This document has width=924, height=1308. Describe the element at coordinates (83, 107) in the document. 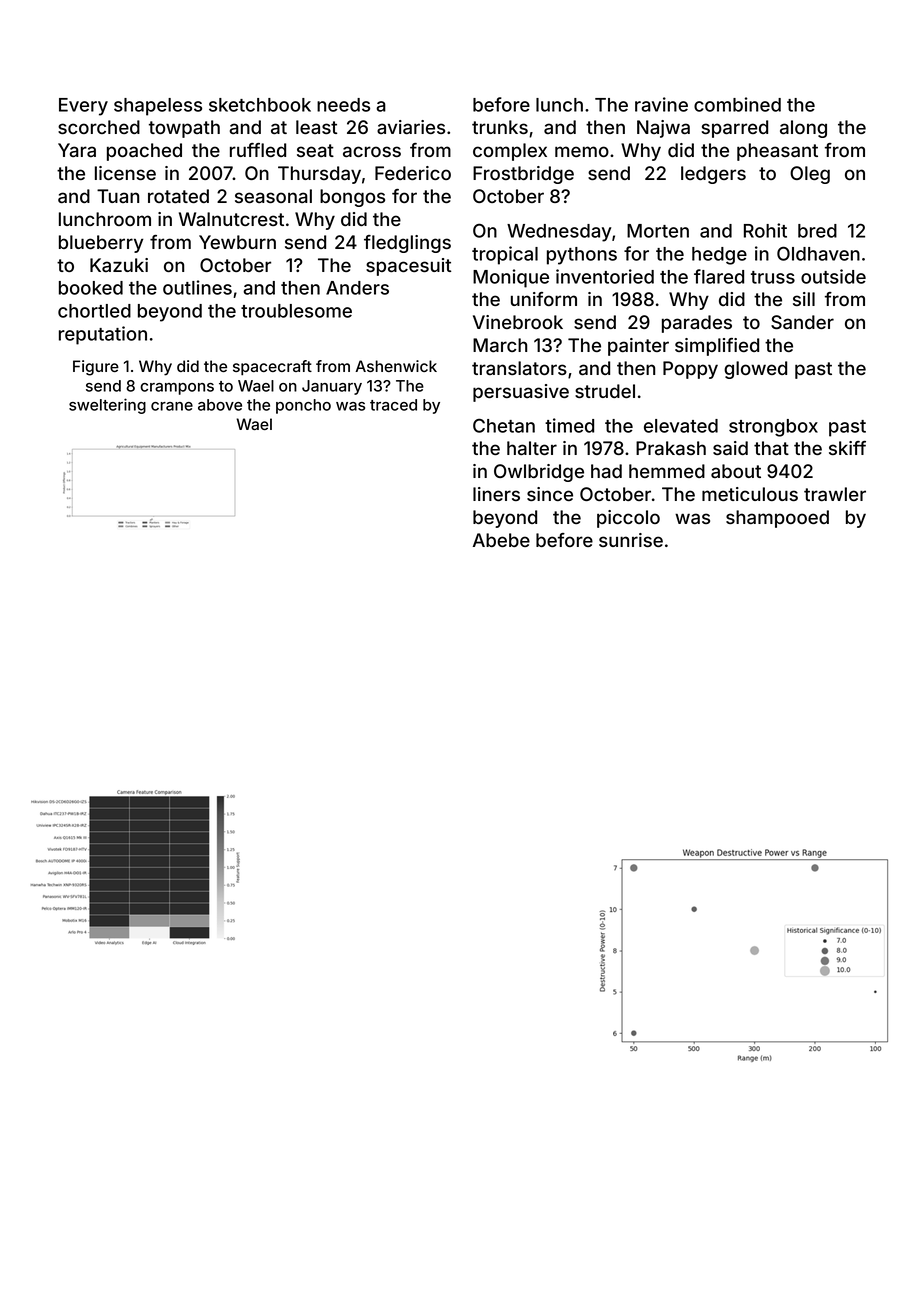

I see `Every` at that location.
